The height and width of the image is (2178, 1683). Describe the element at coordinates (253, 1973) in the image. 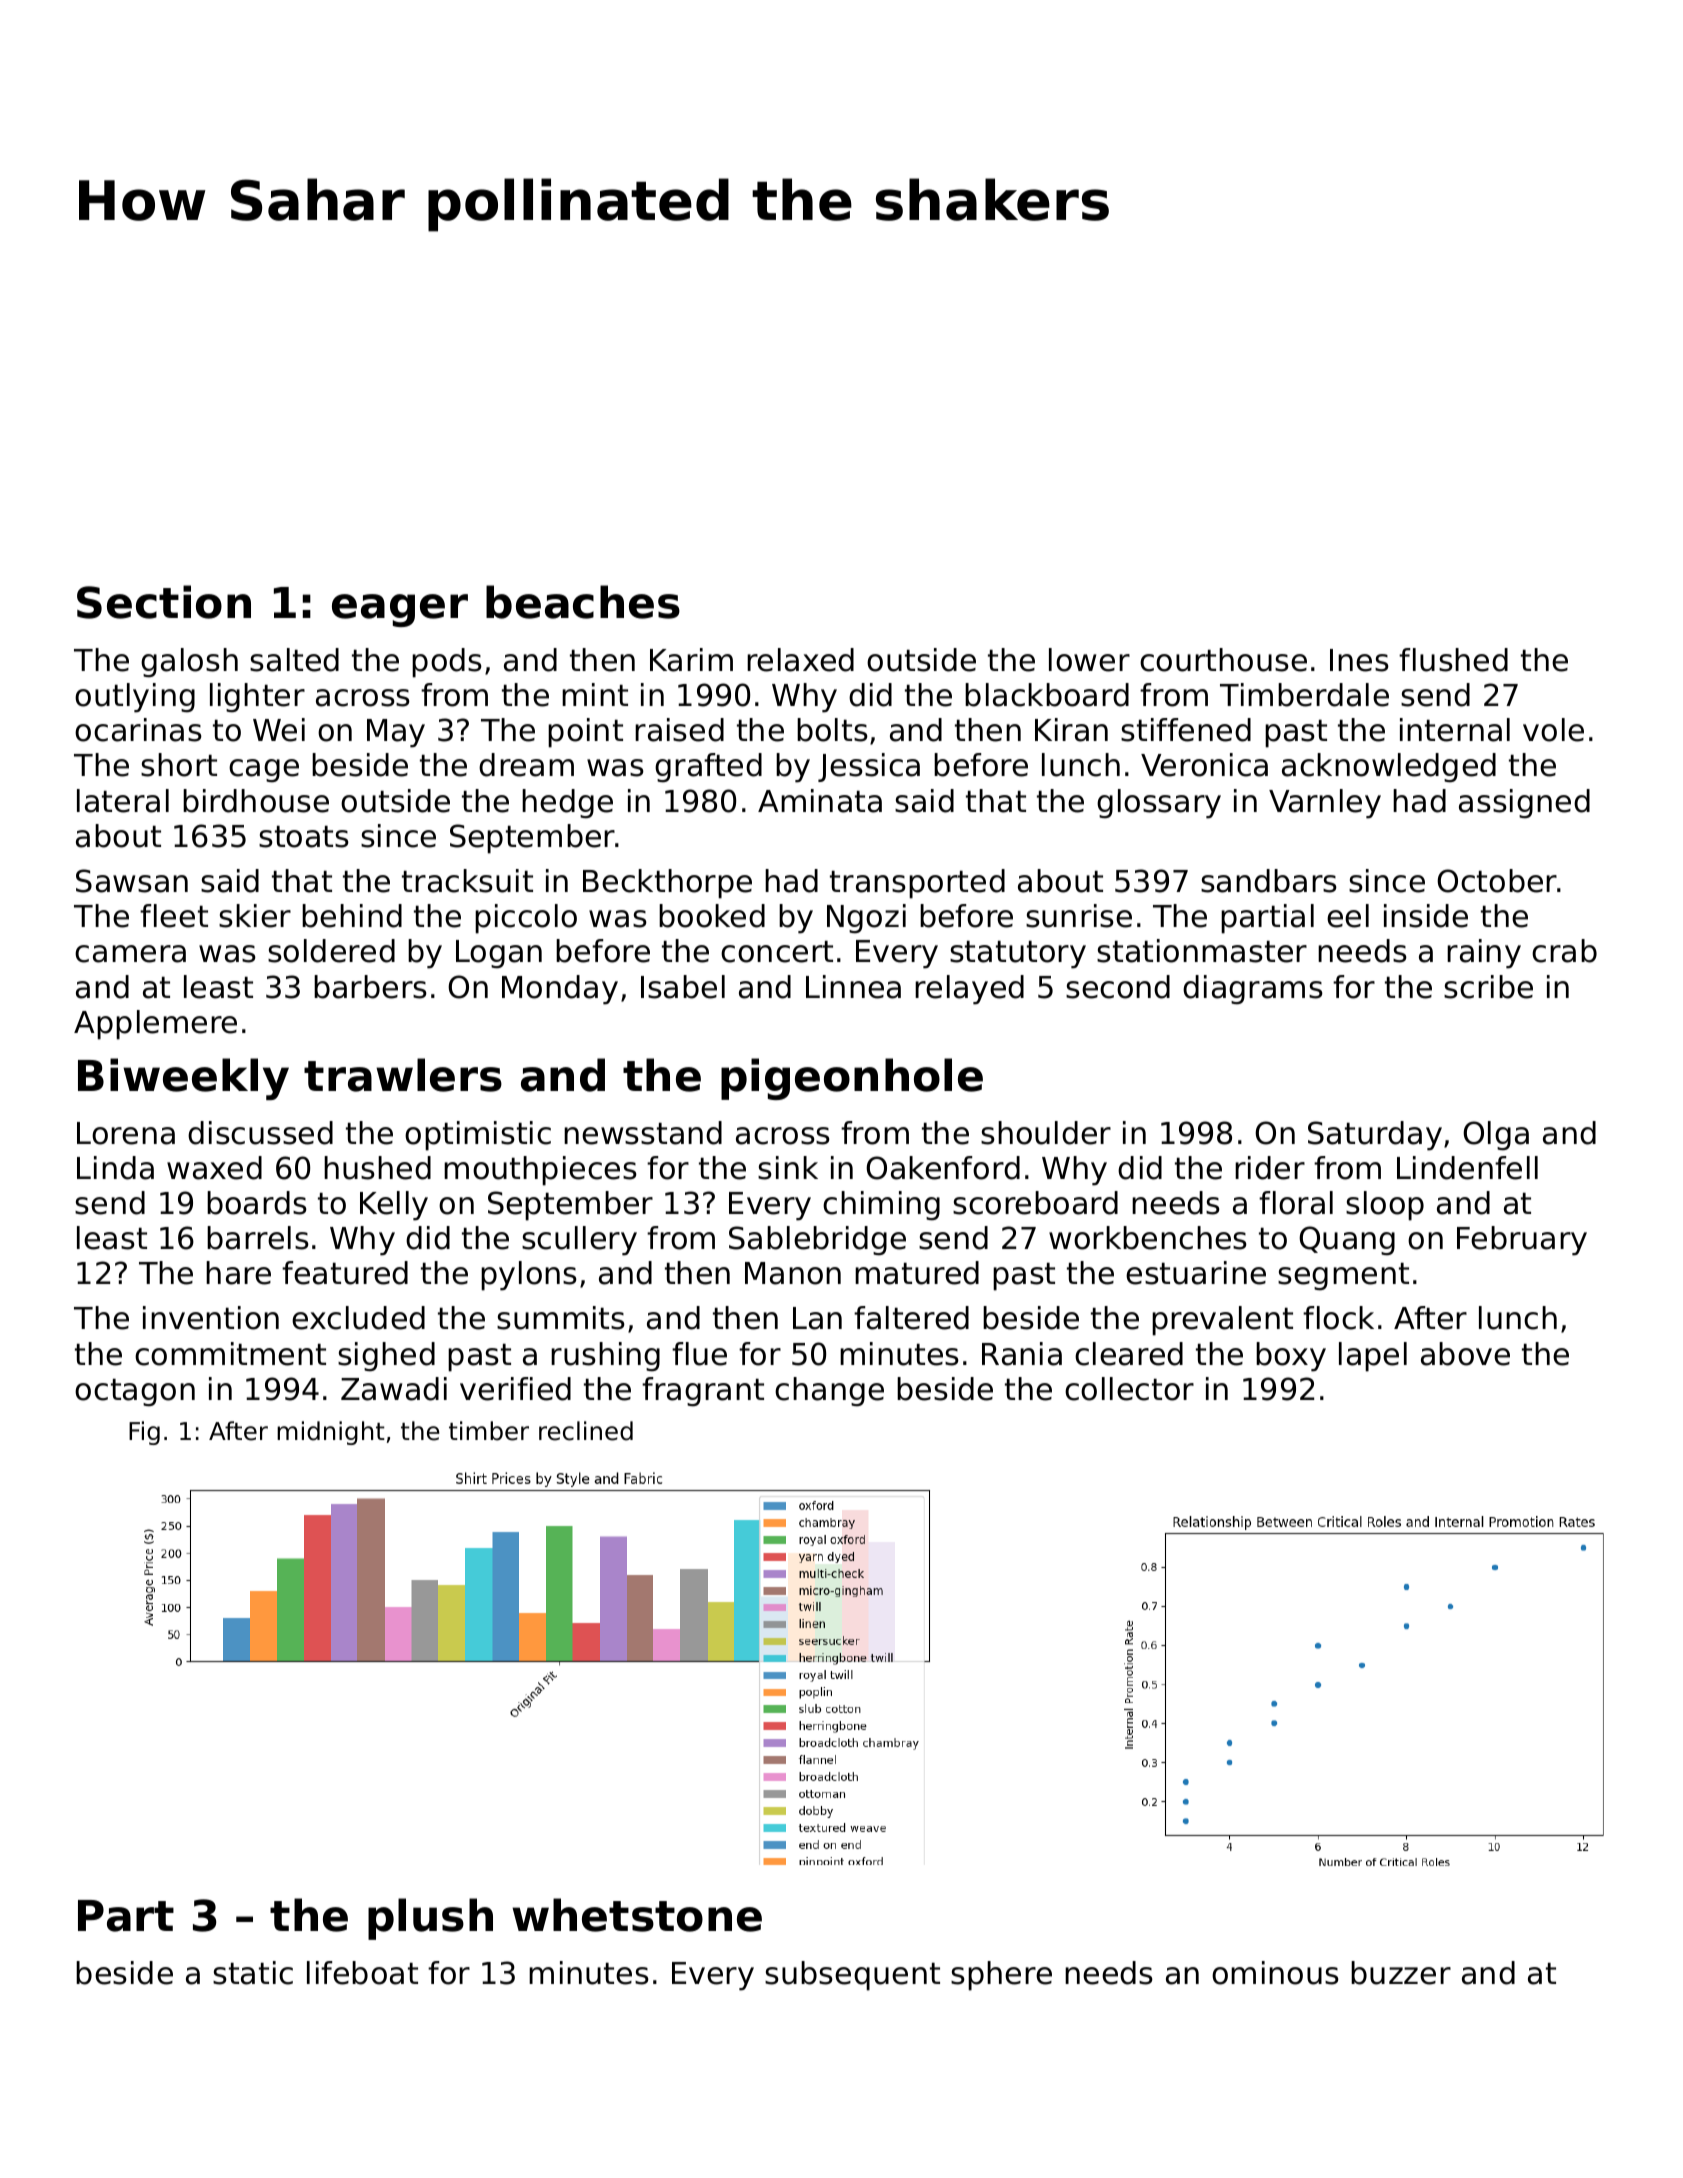

I see `static` at that location.
